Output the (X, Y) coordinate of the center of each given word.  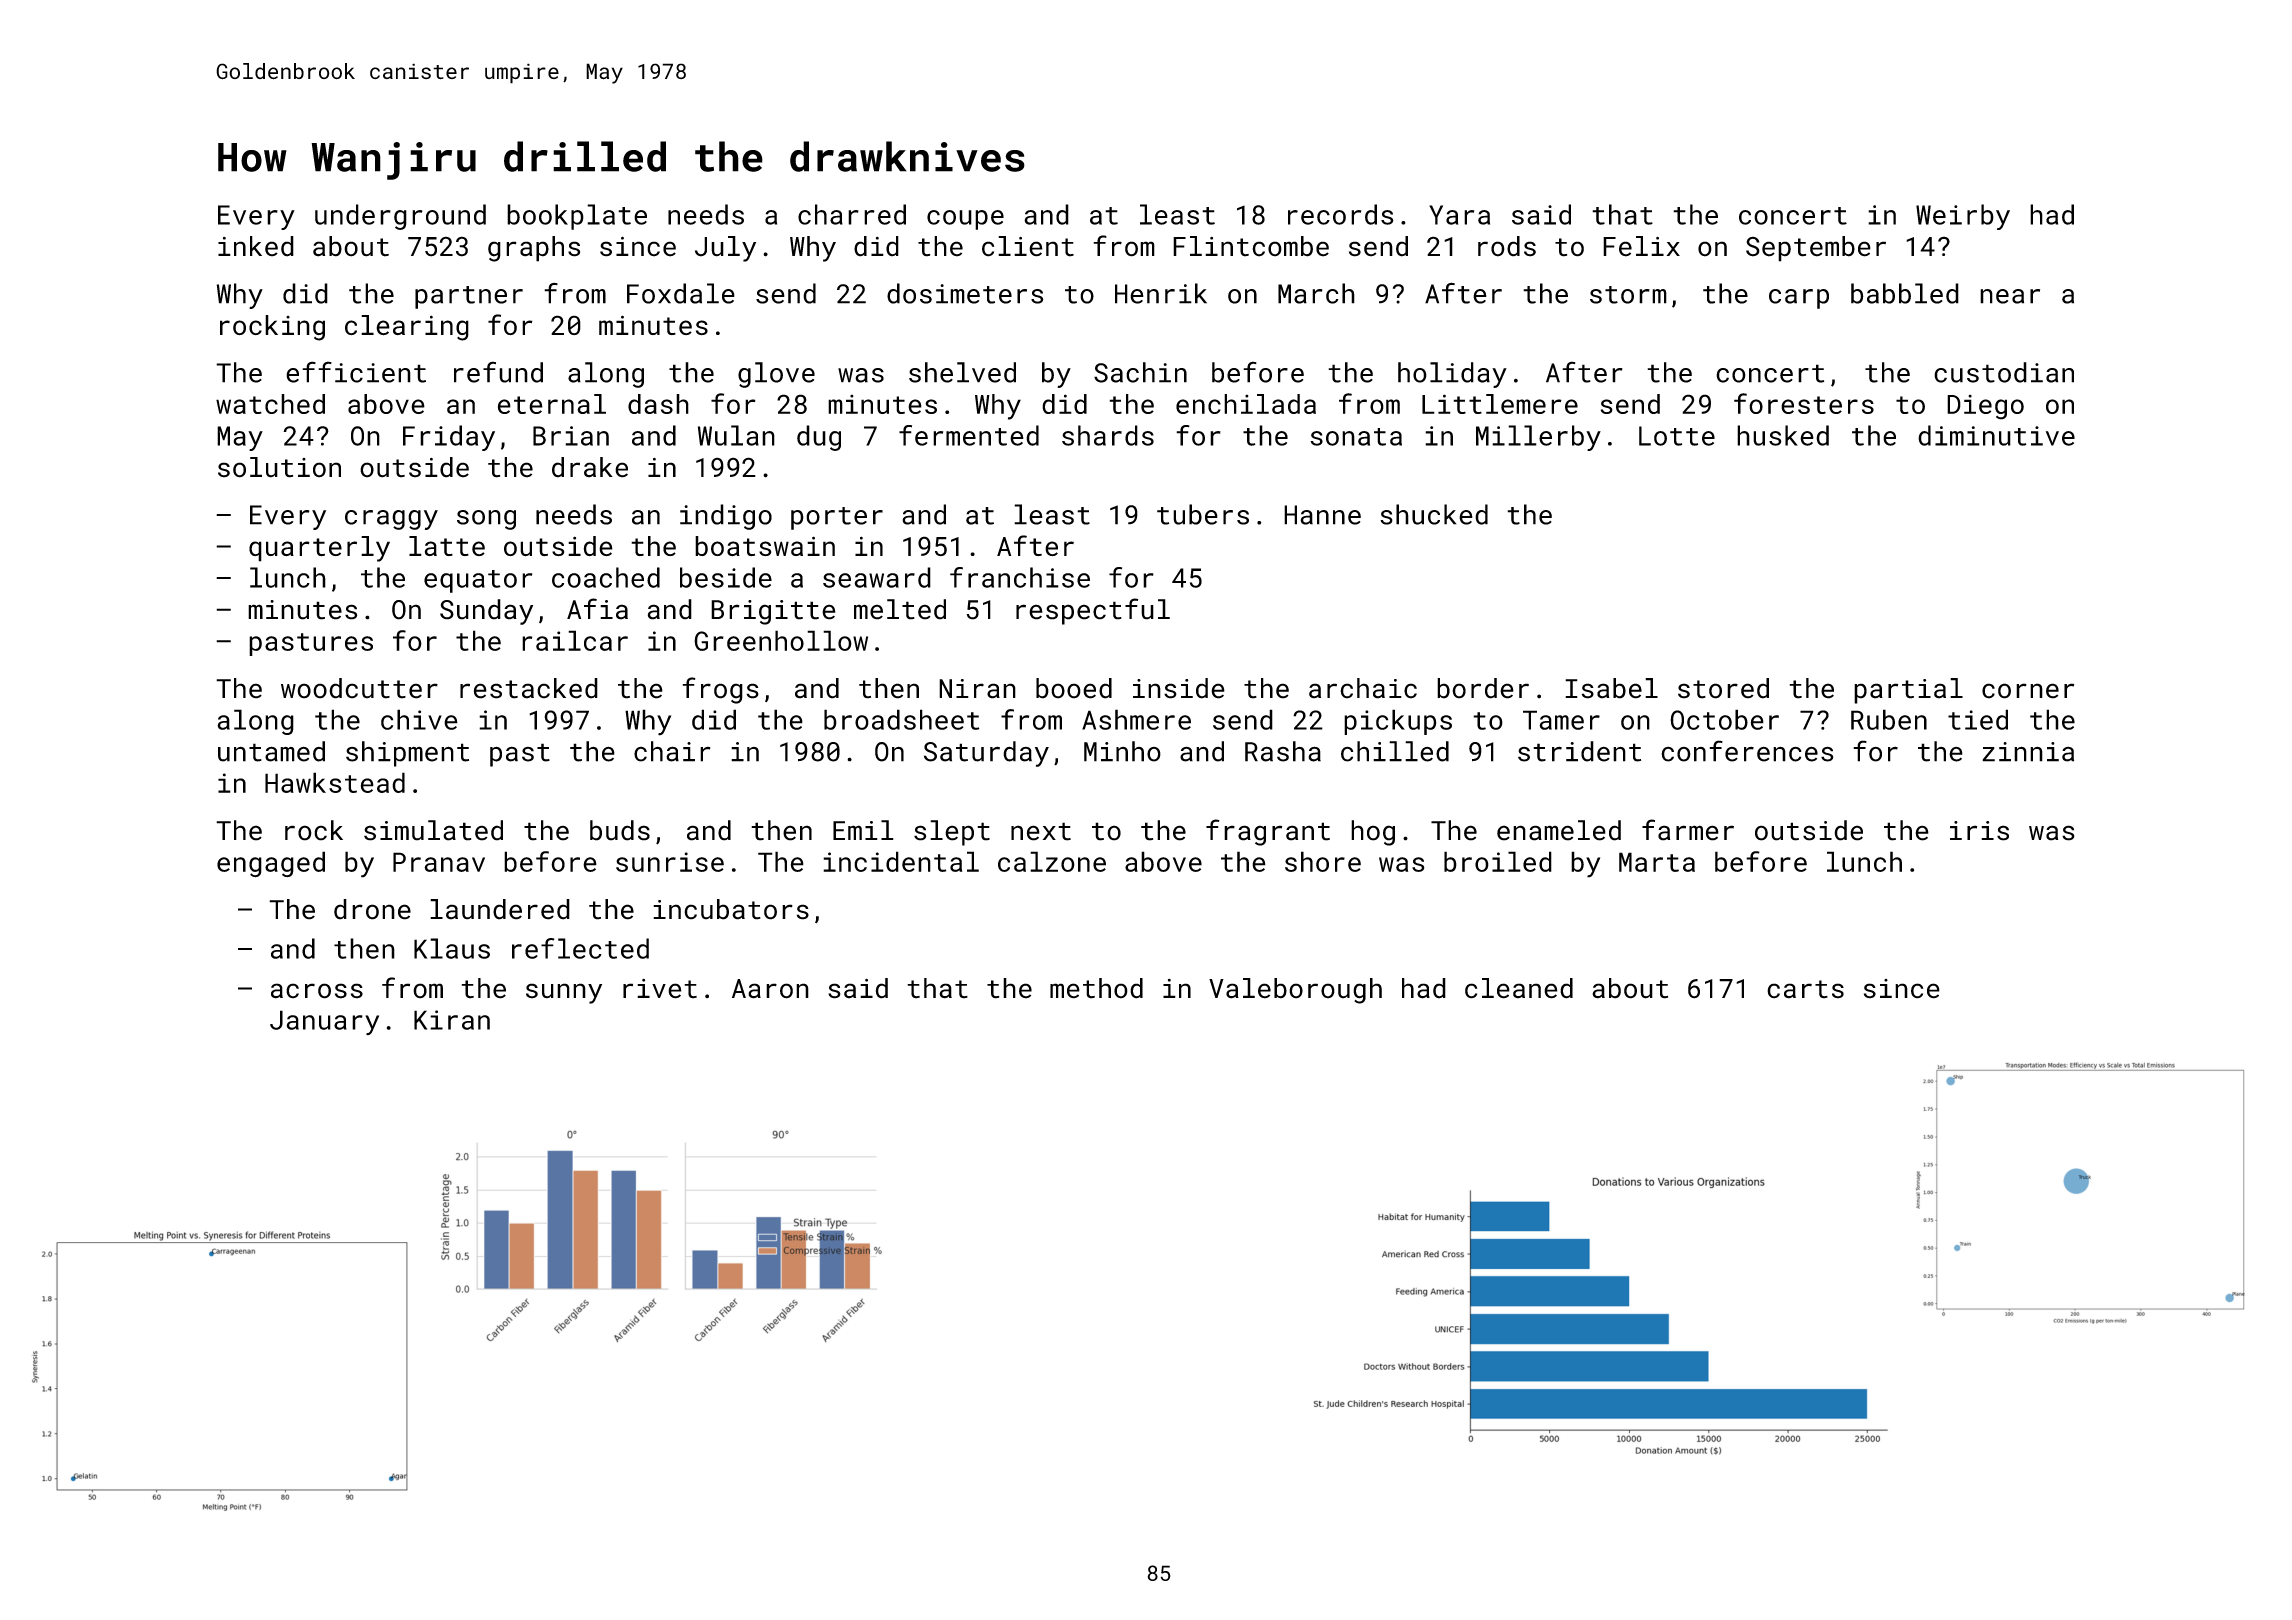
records (1341, 214)
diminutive (1996, 435)
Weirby (1963, 217)
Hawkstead (335, 782)
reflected (580, 948)
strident (1579, 751)
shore (1323, 861)
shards (1108, 435)
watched (270, 404)
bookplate (577, 217)
